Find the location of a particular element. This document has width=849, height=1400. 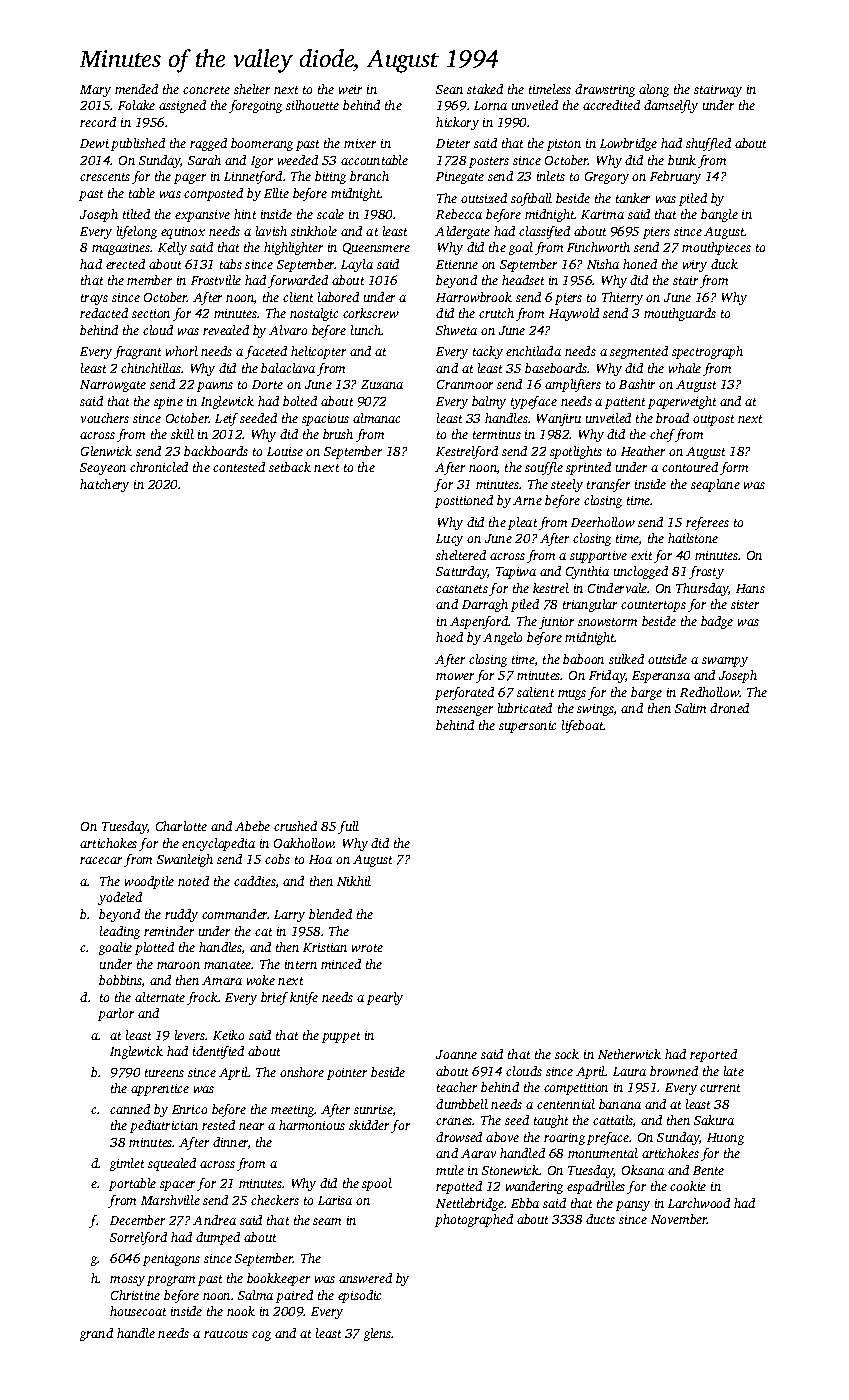

faceted is located at coordinates (266, 352).
